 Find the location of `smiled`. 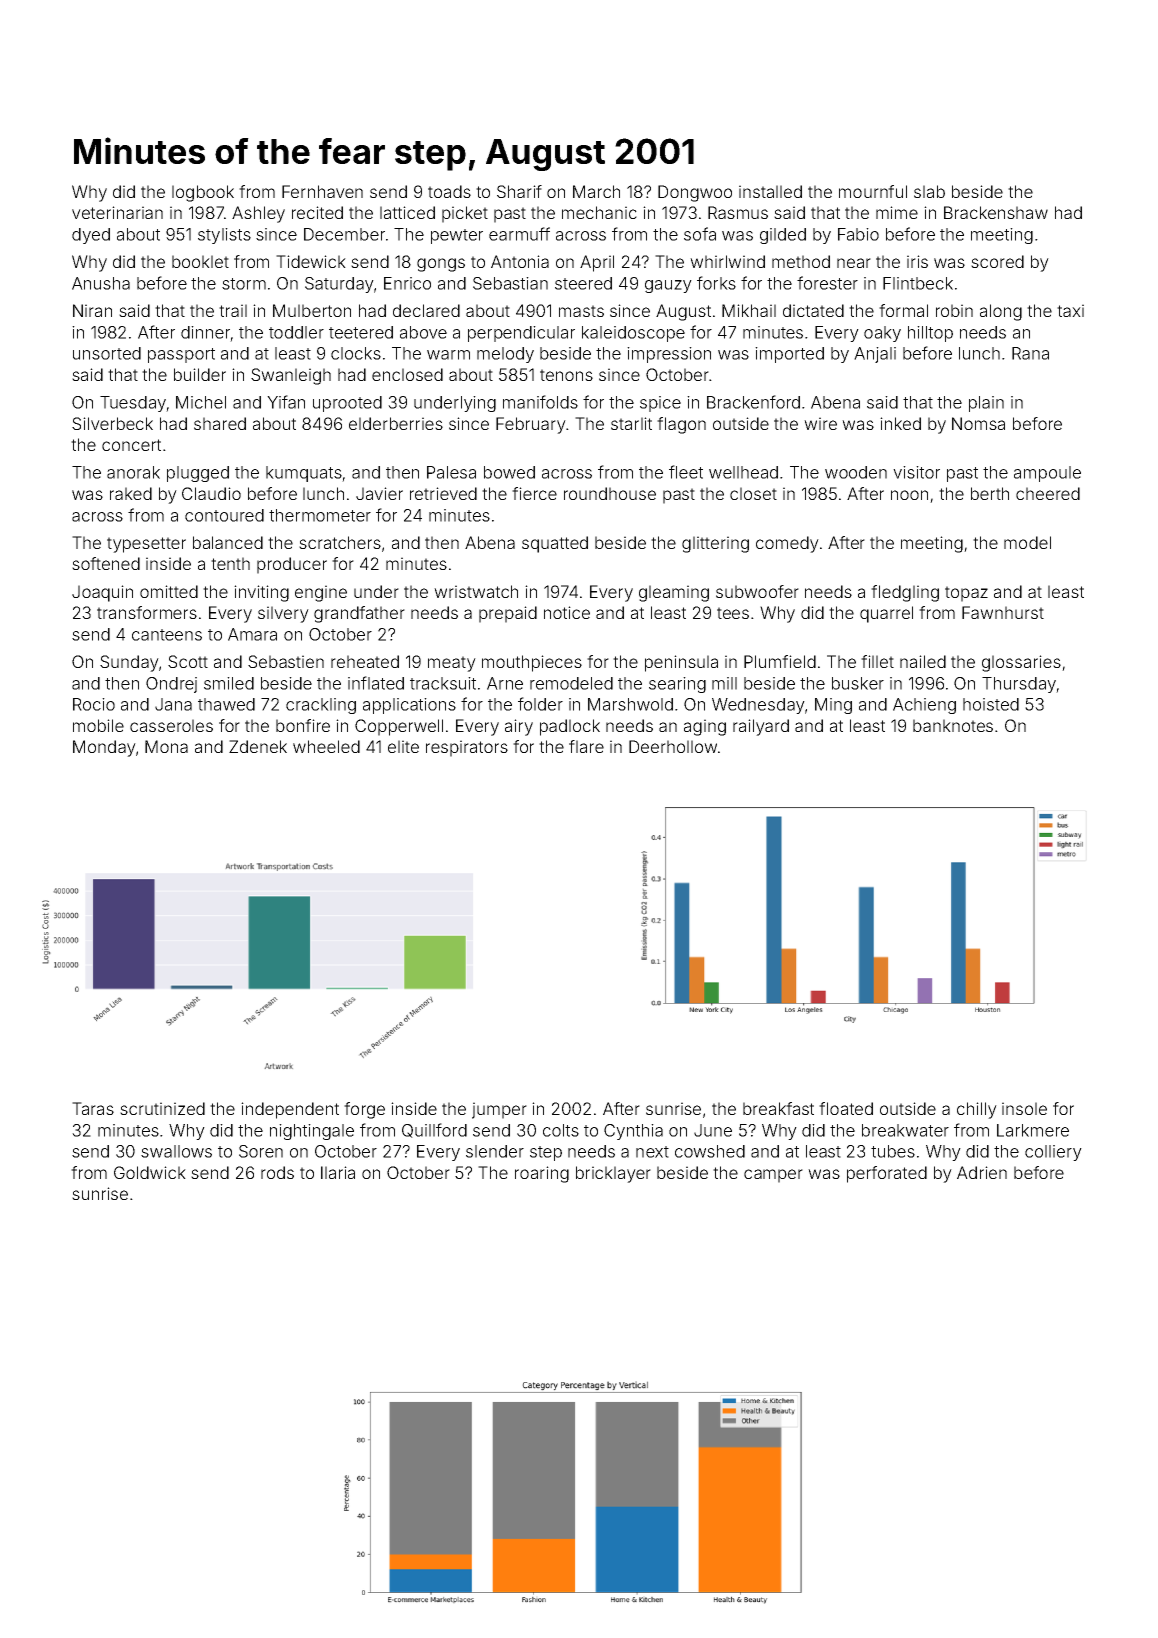

smiled is located at coordinates (229, 683).
